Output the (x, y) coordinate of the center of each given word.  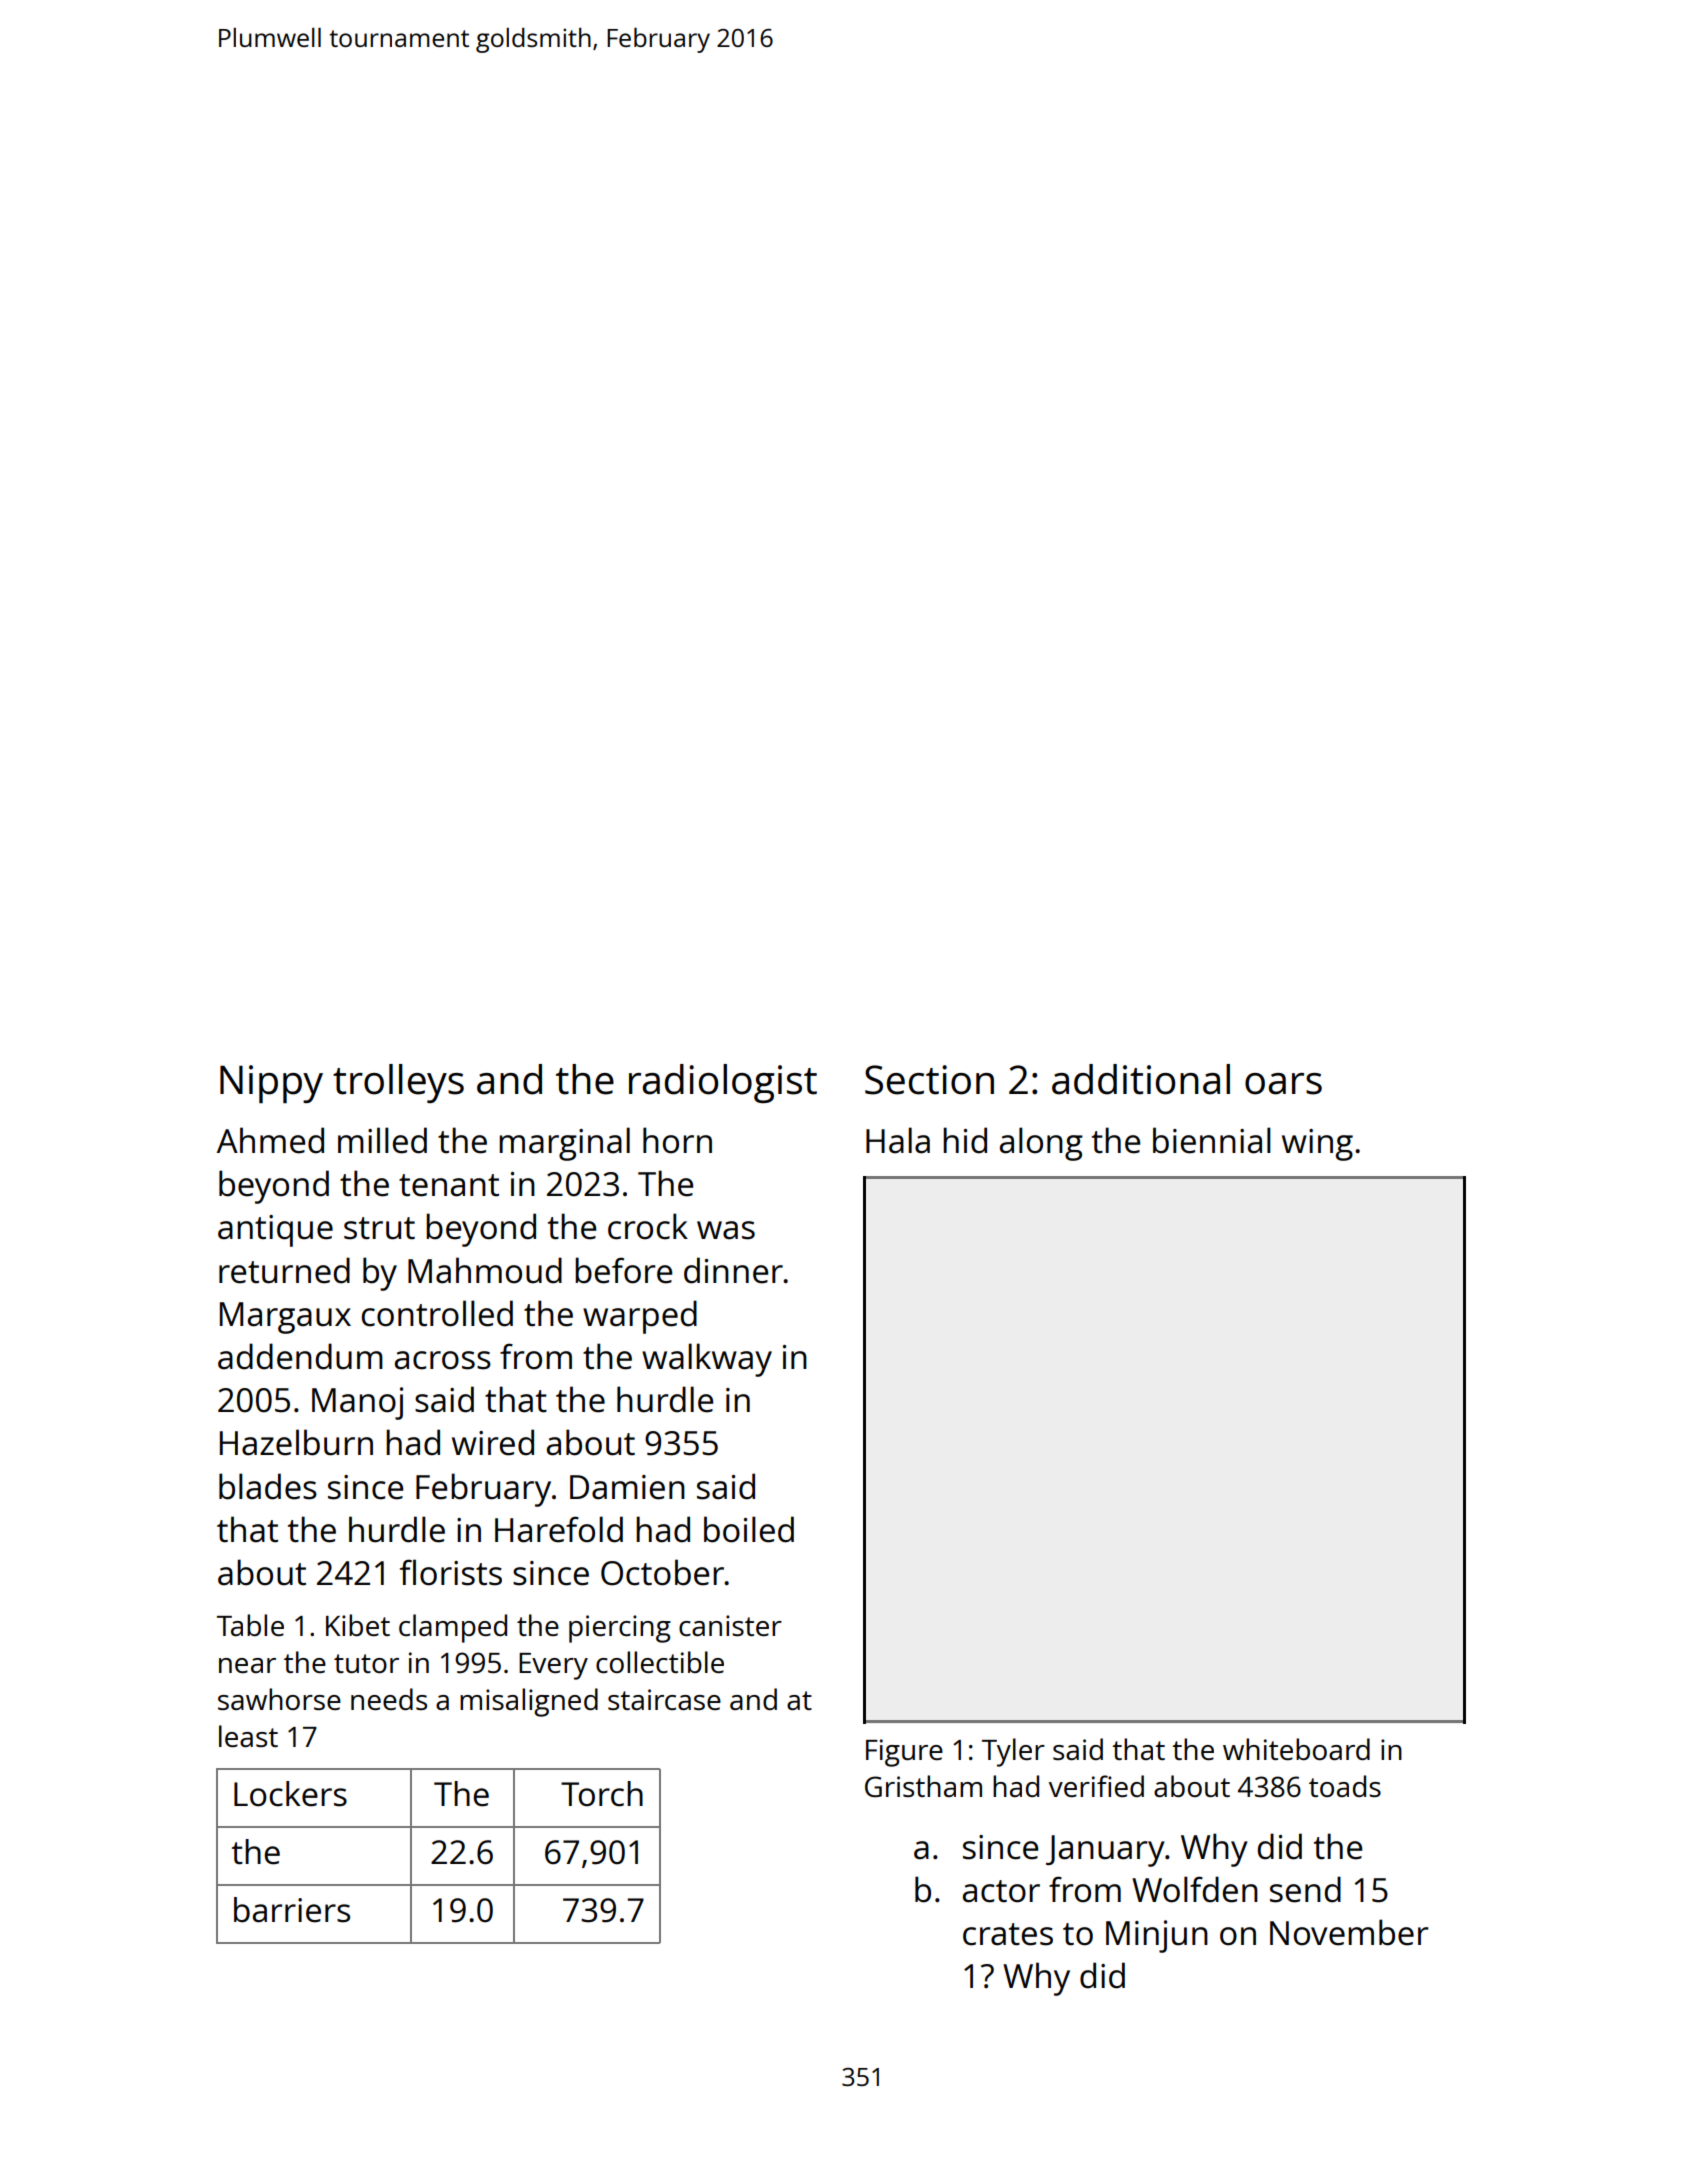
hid (965, 1140)
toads (1345, 1786)
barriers (292, 1910)
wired (493, 1442)
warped (640, 1317)
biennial (1212, 1140)
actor (1001, 1891)
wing (1317, 1145)
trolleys (398, 1083)
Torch (602, 1794)
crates (1008, 1934)
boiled (749, 1529)
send (1305, 1889)
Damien (627, 1487)
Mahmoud (485, 1270)
